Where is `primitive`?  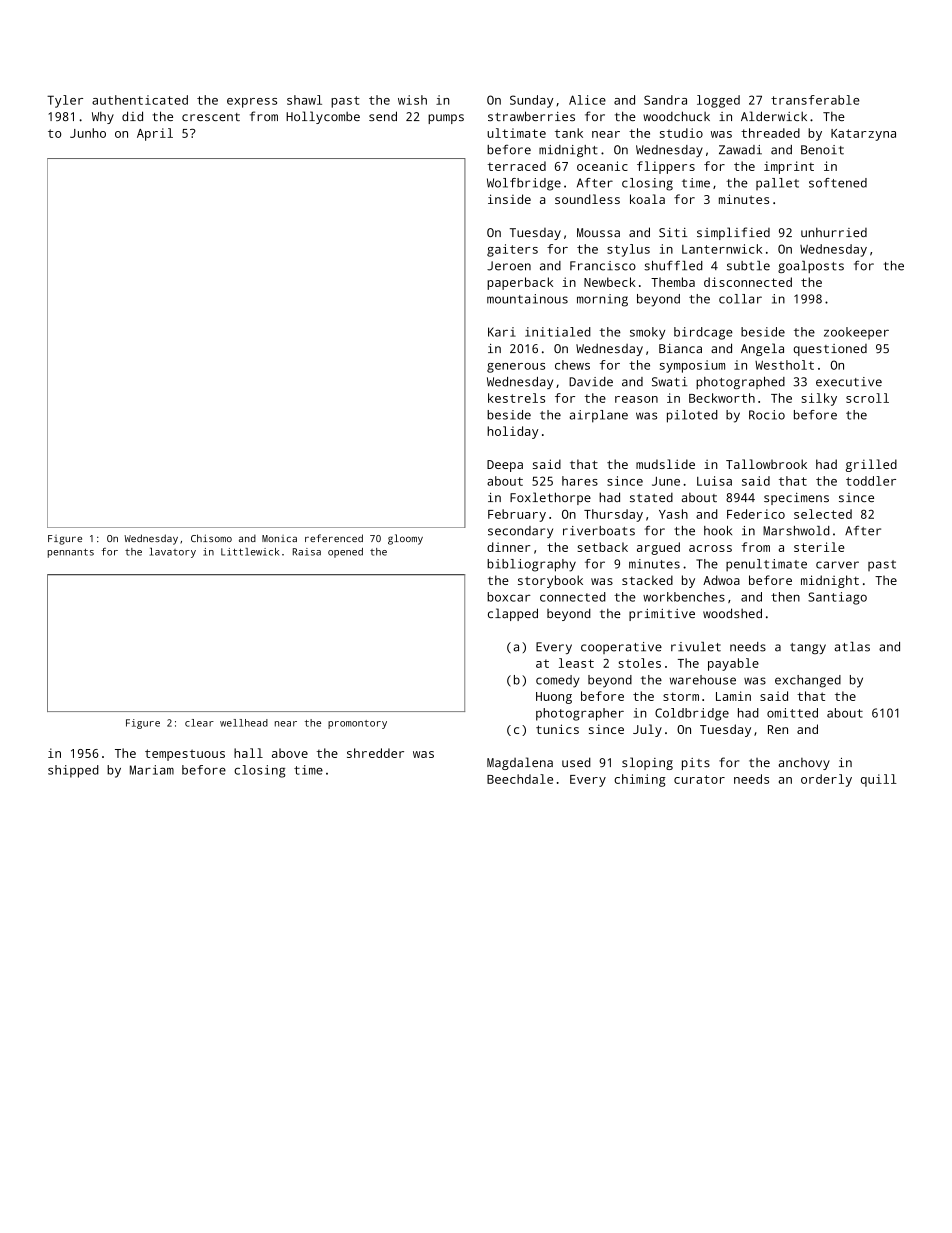 primitive is located at coordinates (662, 615).
